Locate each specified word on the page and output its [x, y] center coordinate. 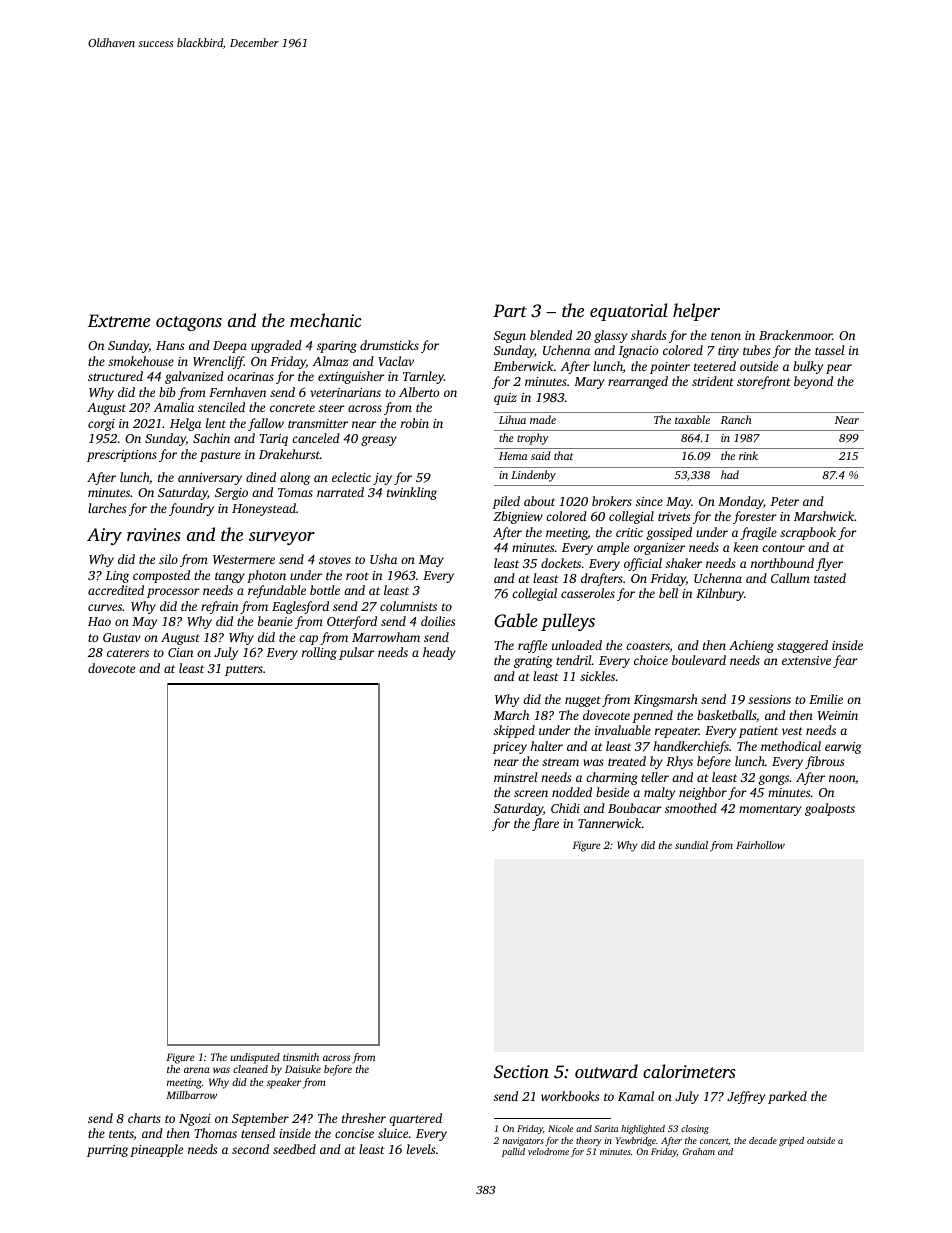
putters [244, 670]
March [511, 715]
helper [696, 312]
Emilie [826, 699]
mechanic [326, 320]
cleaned [250, 1069]
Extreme [119, 320]
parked [787, 1097]
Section [521, 1072]
